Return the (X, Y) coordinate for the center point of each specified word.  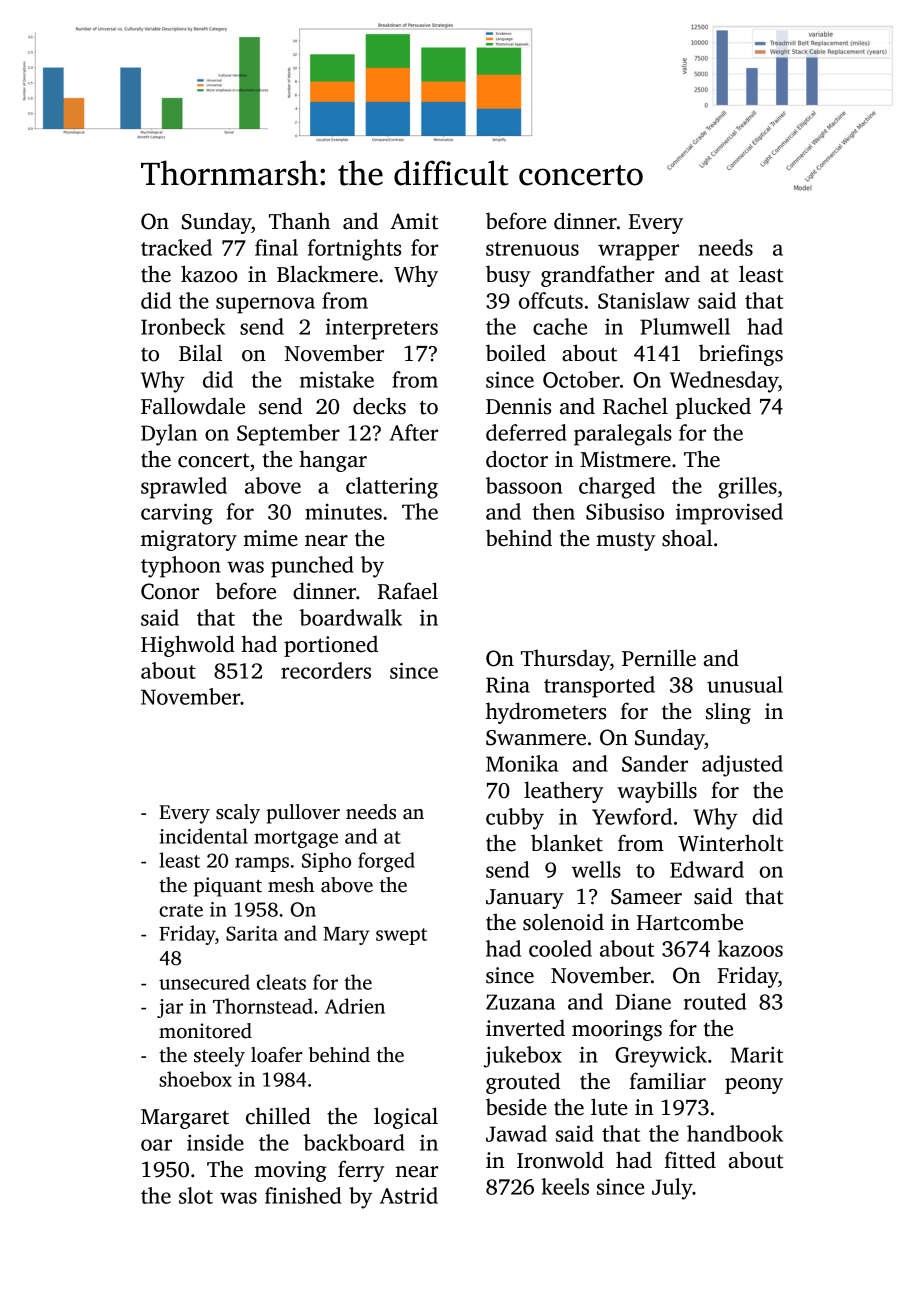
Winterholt (730, 843)
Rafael (408, 591)
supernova (265, 305)
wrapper (638, 252)
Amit (414, 221)
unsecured (204, 982)
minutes (343, 512)
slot (196, 1195)
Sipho (326, 862)
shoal (687, 538)
